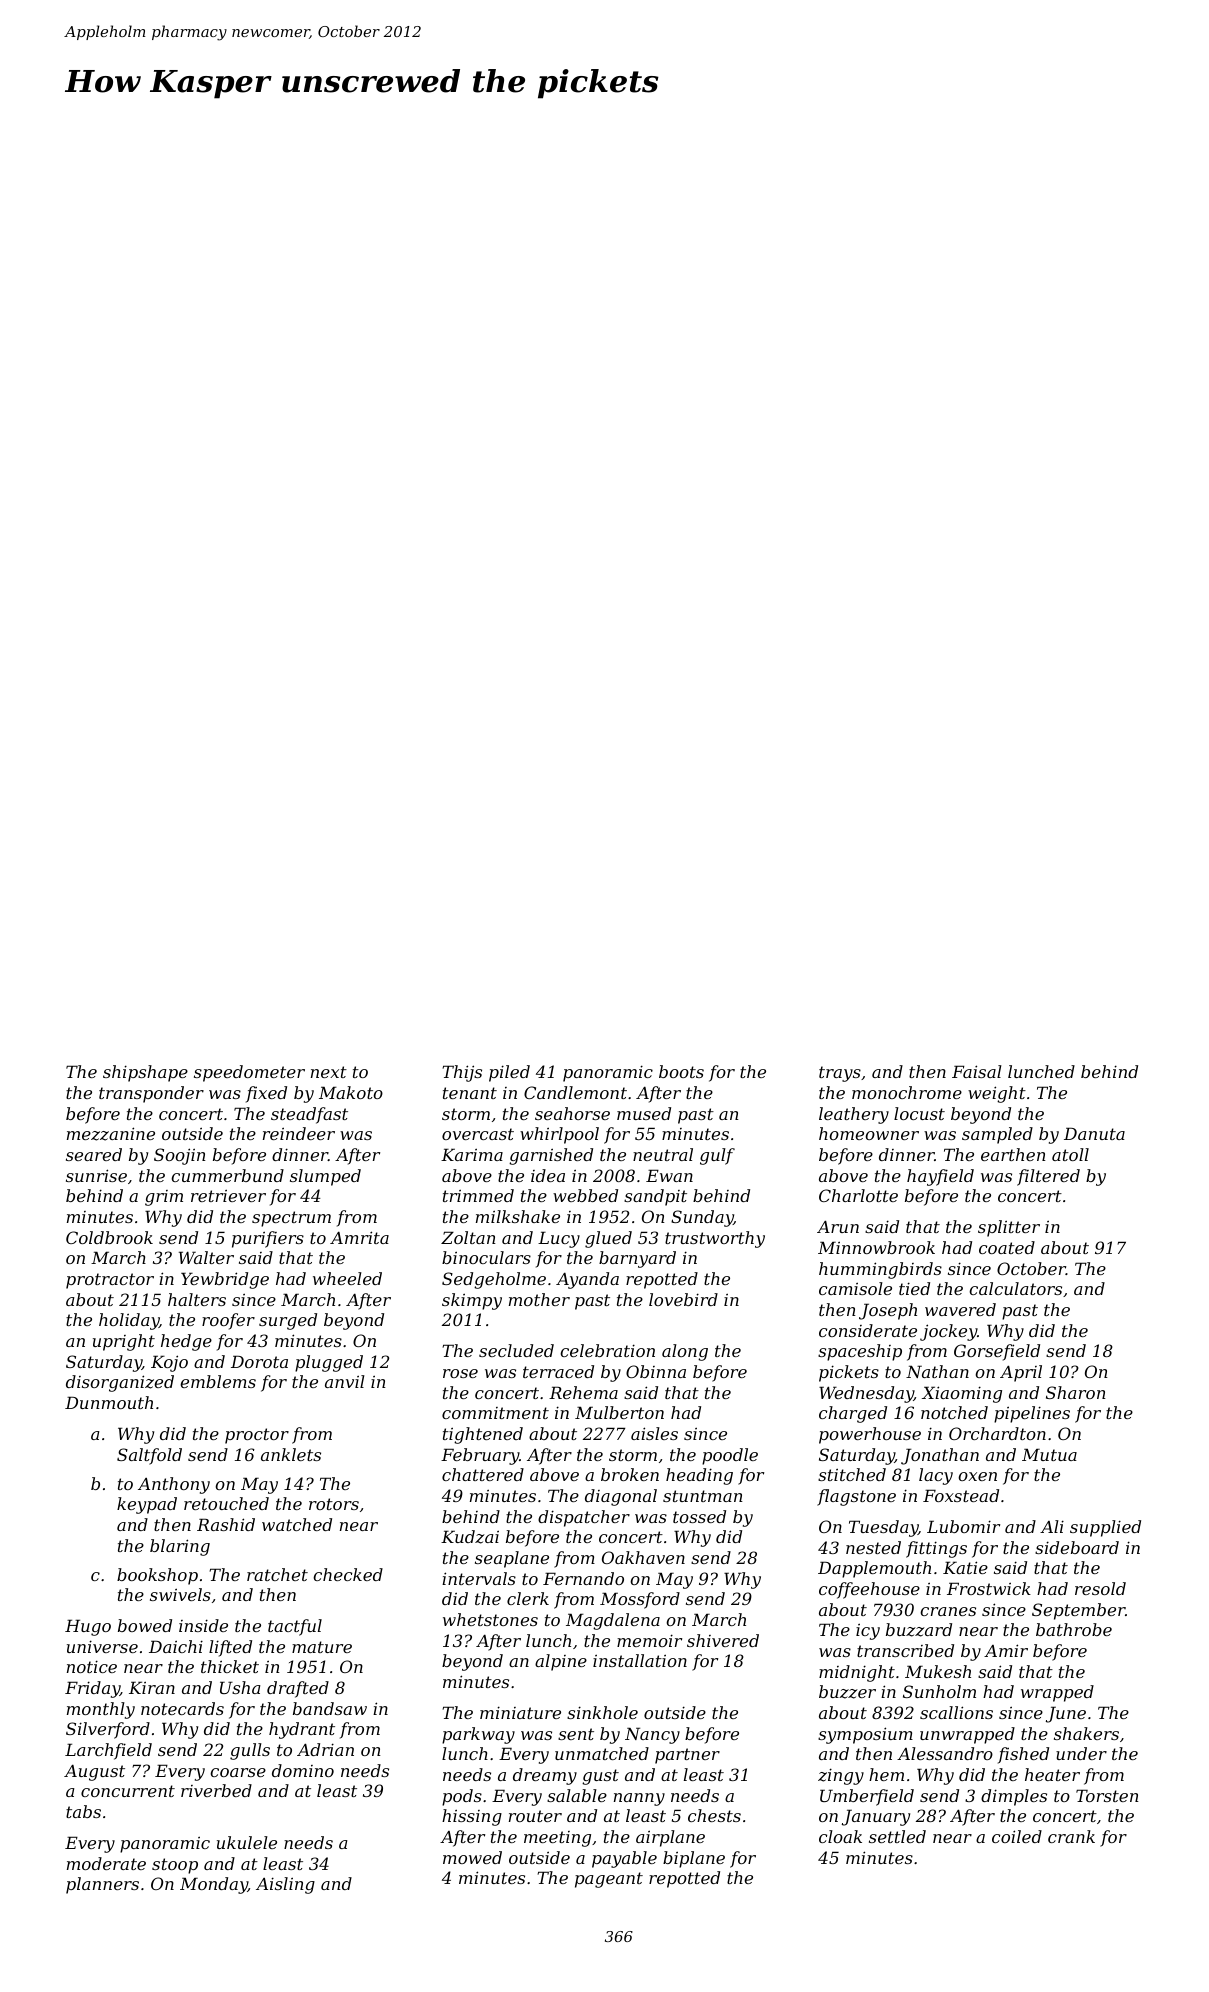 This screenshot has height=1992, width=1209. Describe the element at coordinates (145, 1073) in the screenshot. I see `shipshape` at that location.
